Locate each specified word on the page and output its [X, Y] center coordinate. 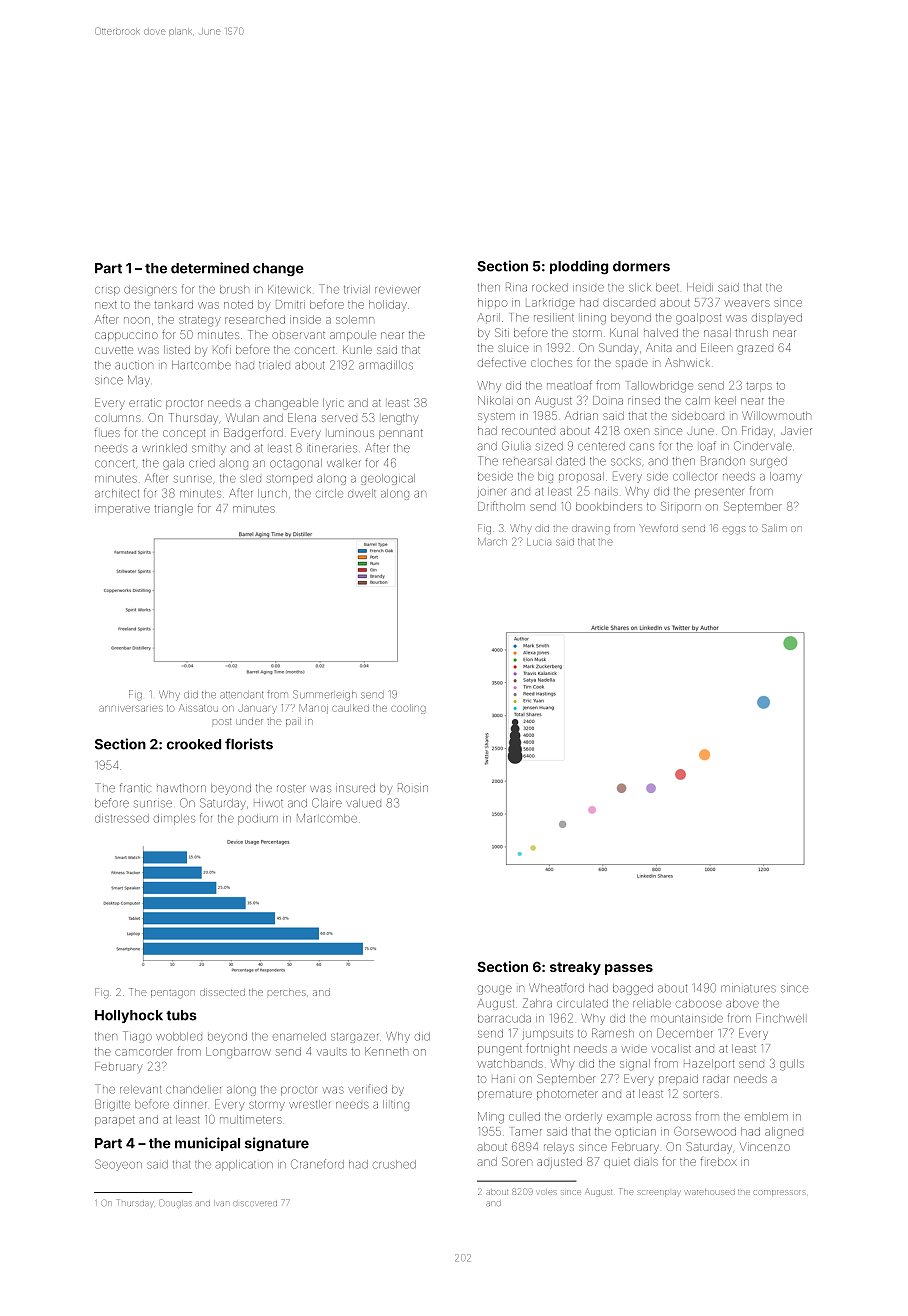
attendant [241, 694]
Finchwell [780, 1018]
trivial [357, 289]
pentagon [172, 994]
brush [234, 289]
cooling [408, 709]
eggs [734, 530]
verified [367, 1089]
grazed [755, 350]
